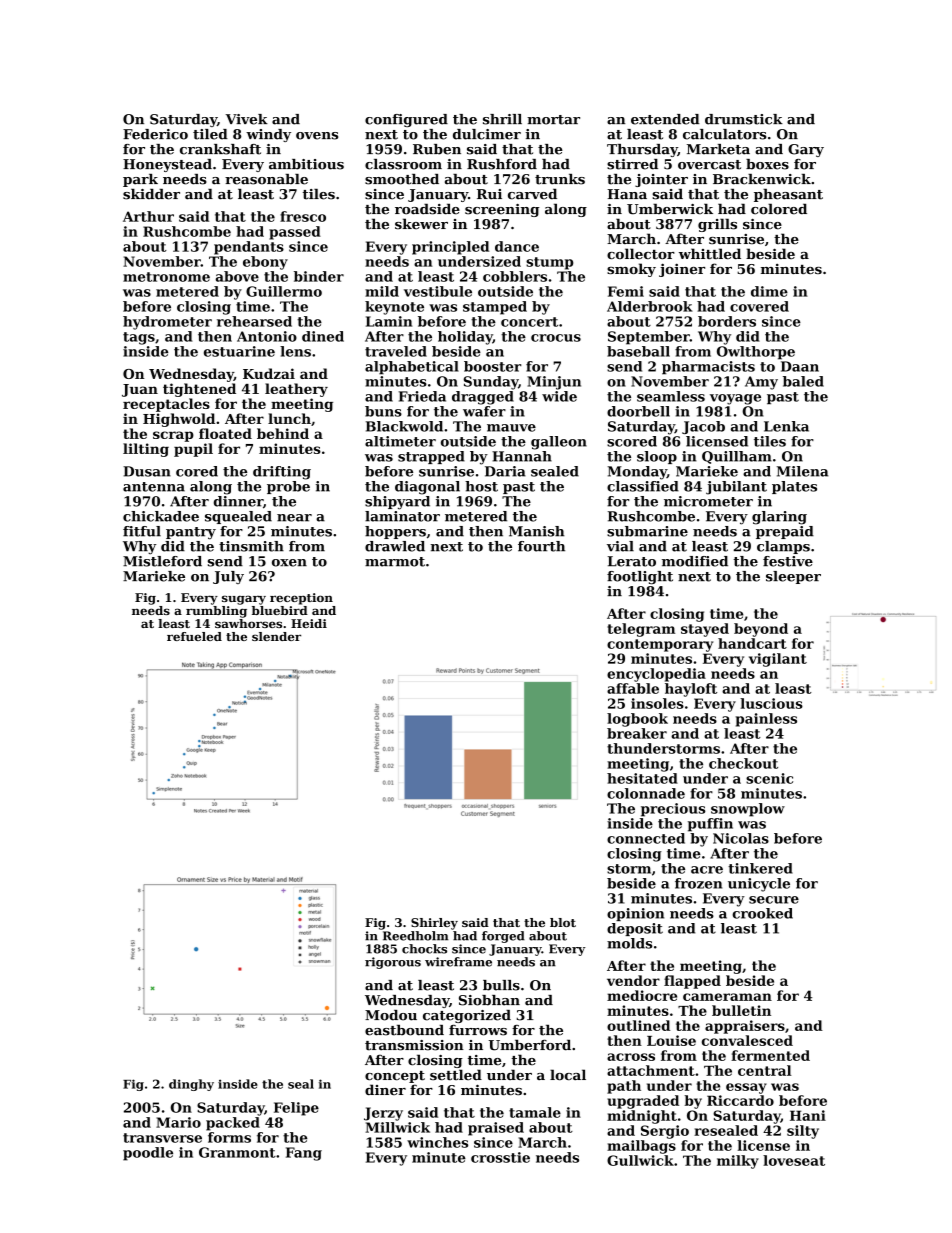  Describe the element at coordinates (397, 503) in the page. I see `shipyard` at that location.
